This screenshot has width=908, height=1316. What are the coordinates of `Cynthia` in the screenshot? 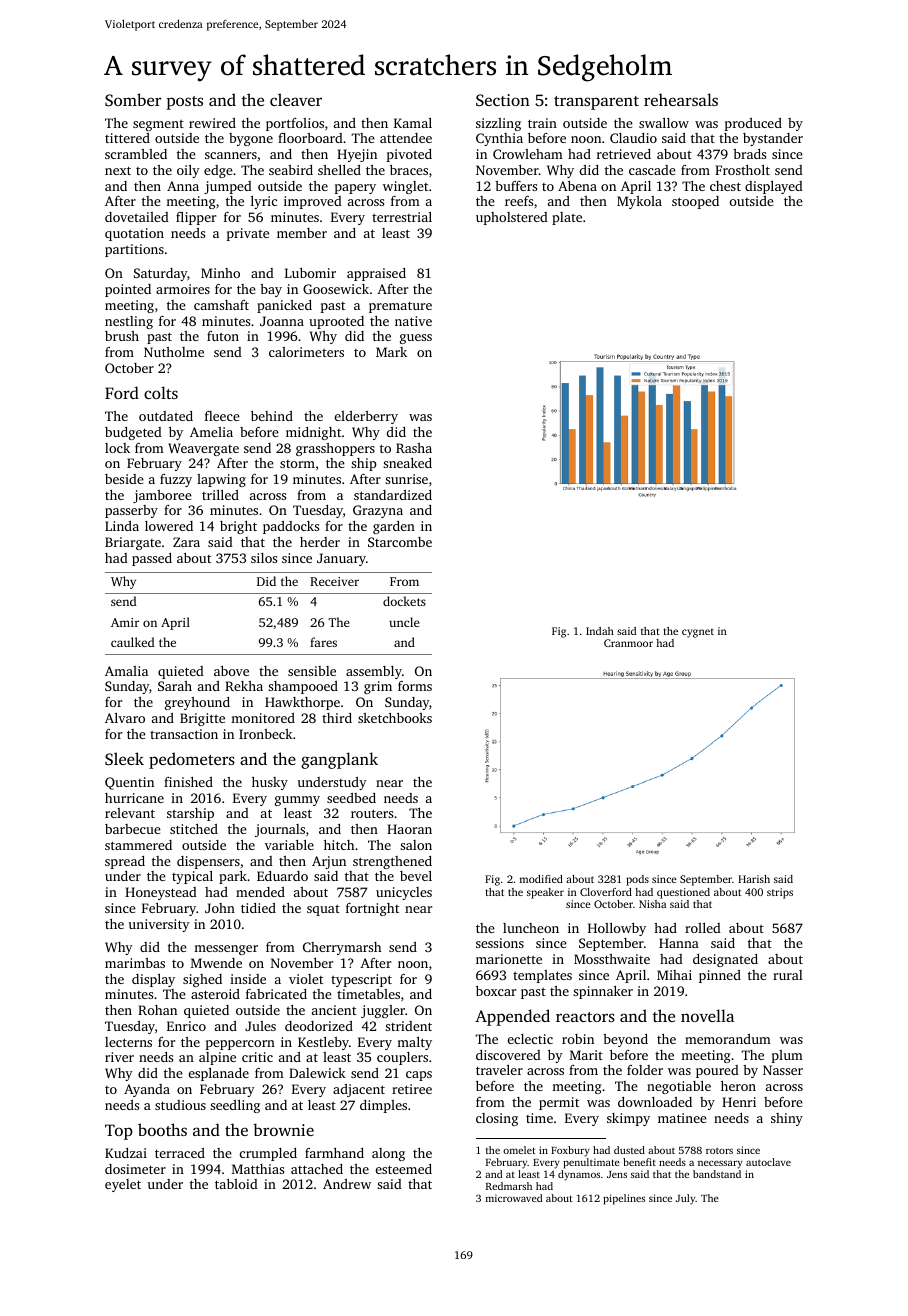 It's located at (499, 139).
